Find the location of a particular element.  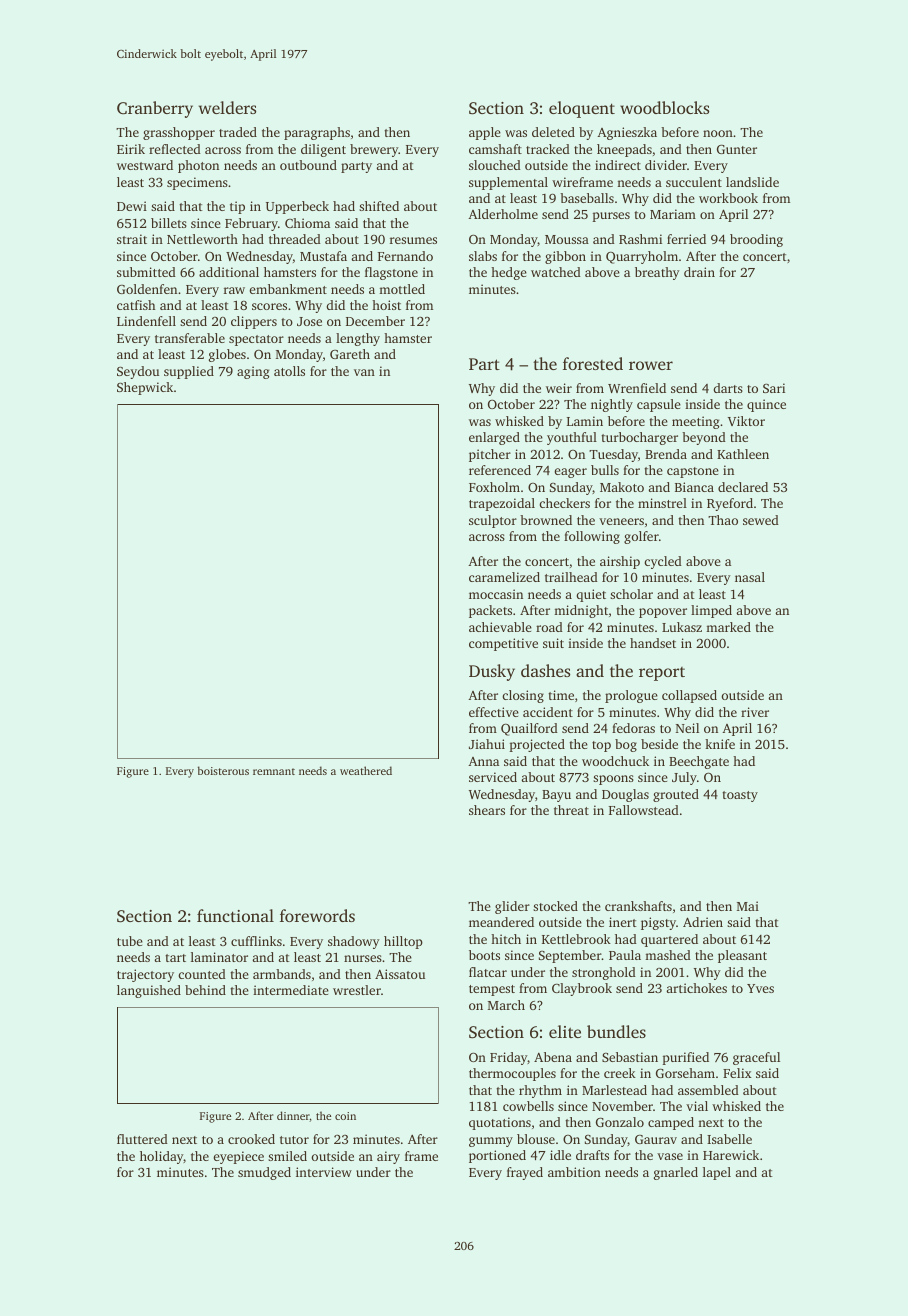

Sari is located at coordinates (774, 388).
